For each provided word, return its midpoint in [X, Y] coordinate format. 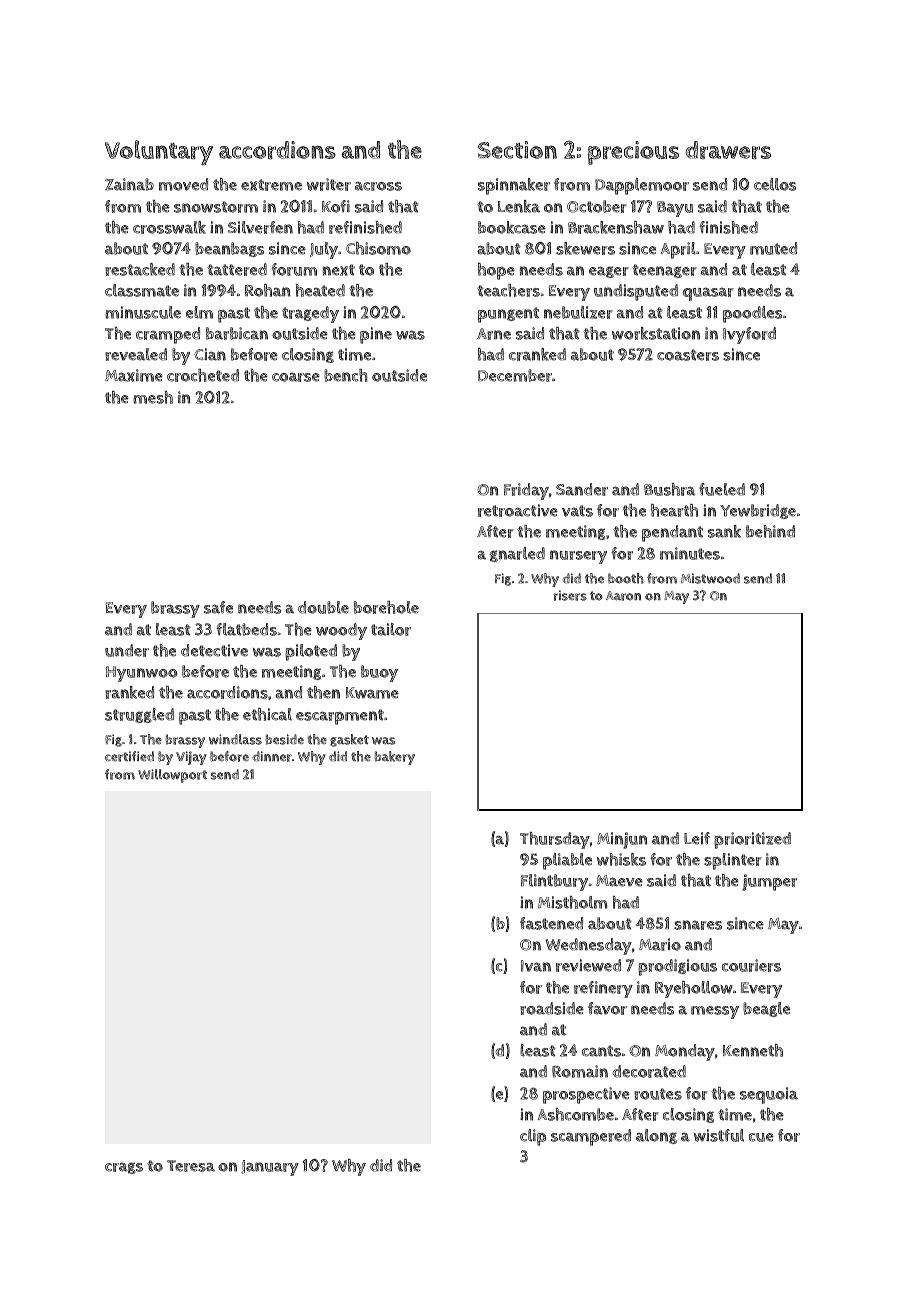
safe [218, 607]
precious [633, 153]
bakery [395, 758]
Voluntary [159, 152]
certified [129, 756]
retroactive [518, 510]
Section [517, 150]
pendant [672, 533]
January [270, 1168]
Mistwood [710, 578]
